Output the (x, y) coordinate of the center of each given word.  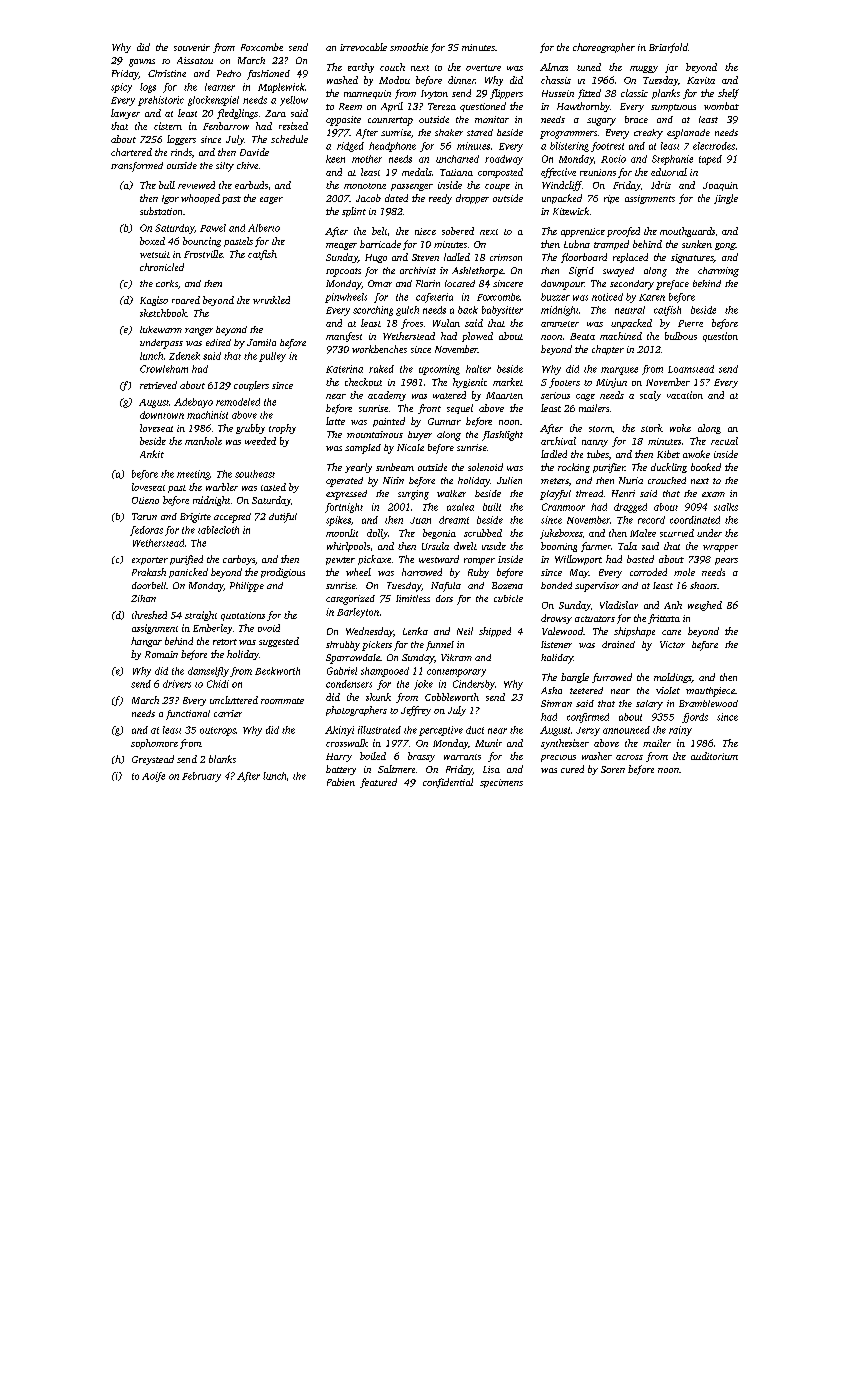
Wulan (446, 323)
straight (201, 616)
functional (188, 715)
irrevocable (363, 47)
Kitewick (571, 211)
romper (479, 561)
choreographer (604, 48)
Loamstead (691, 369)
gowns (142, 63)
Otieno (145, 500)
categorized (350, 600)
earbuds (251, 185)
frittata (664, 619)
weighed (705, 606)
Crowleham (164, 369)
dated (396, 198)
